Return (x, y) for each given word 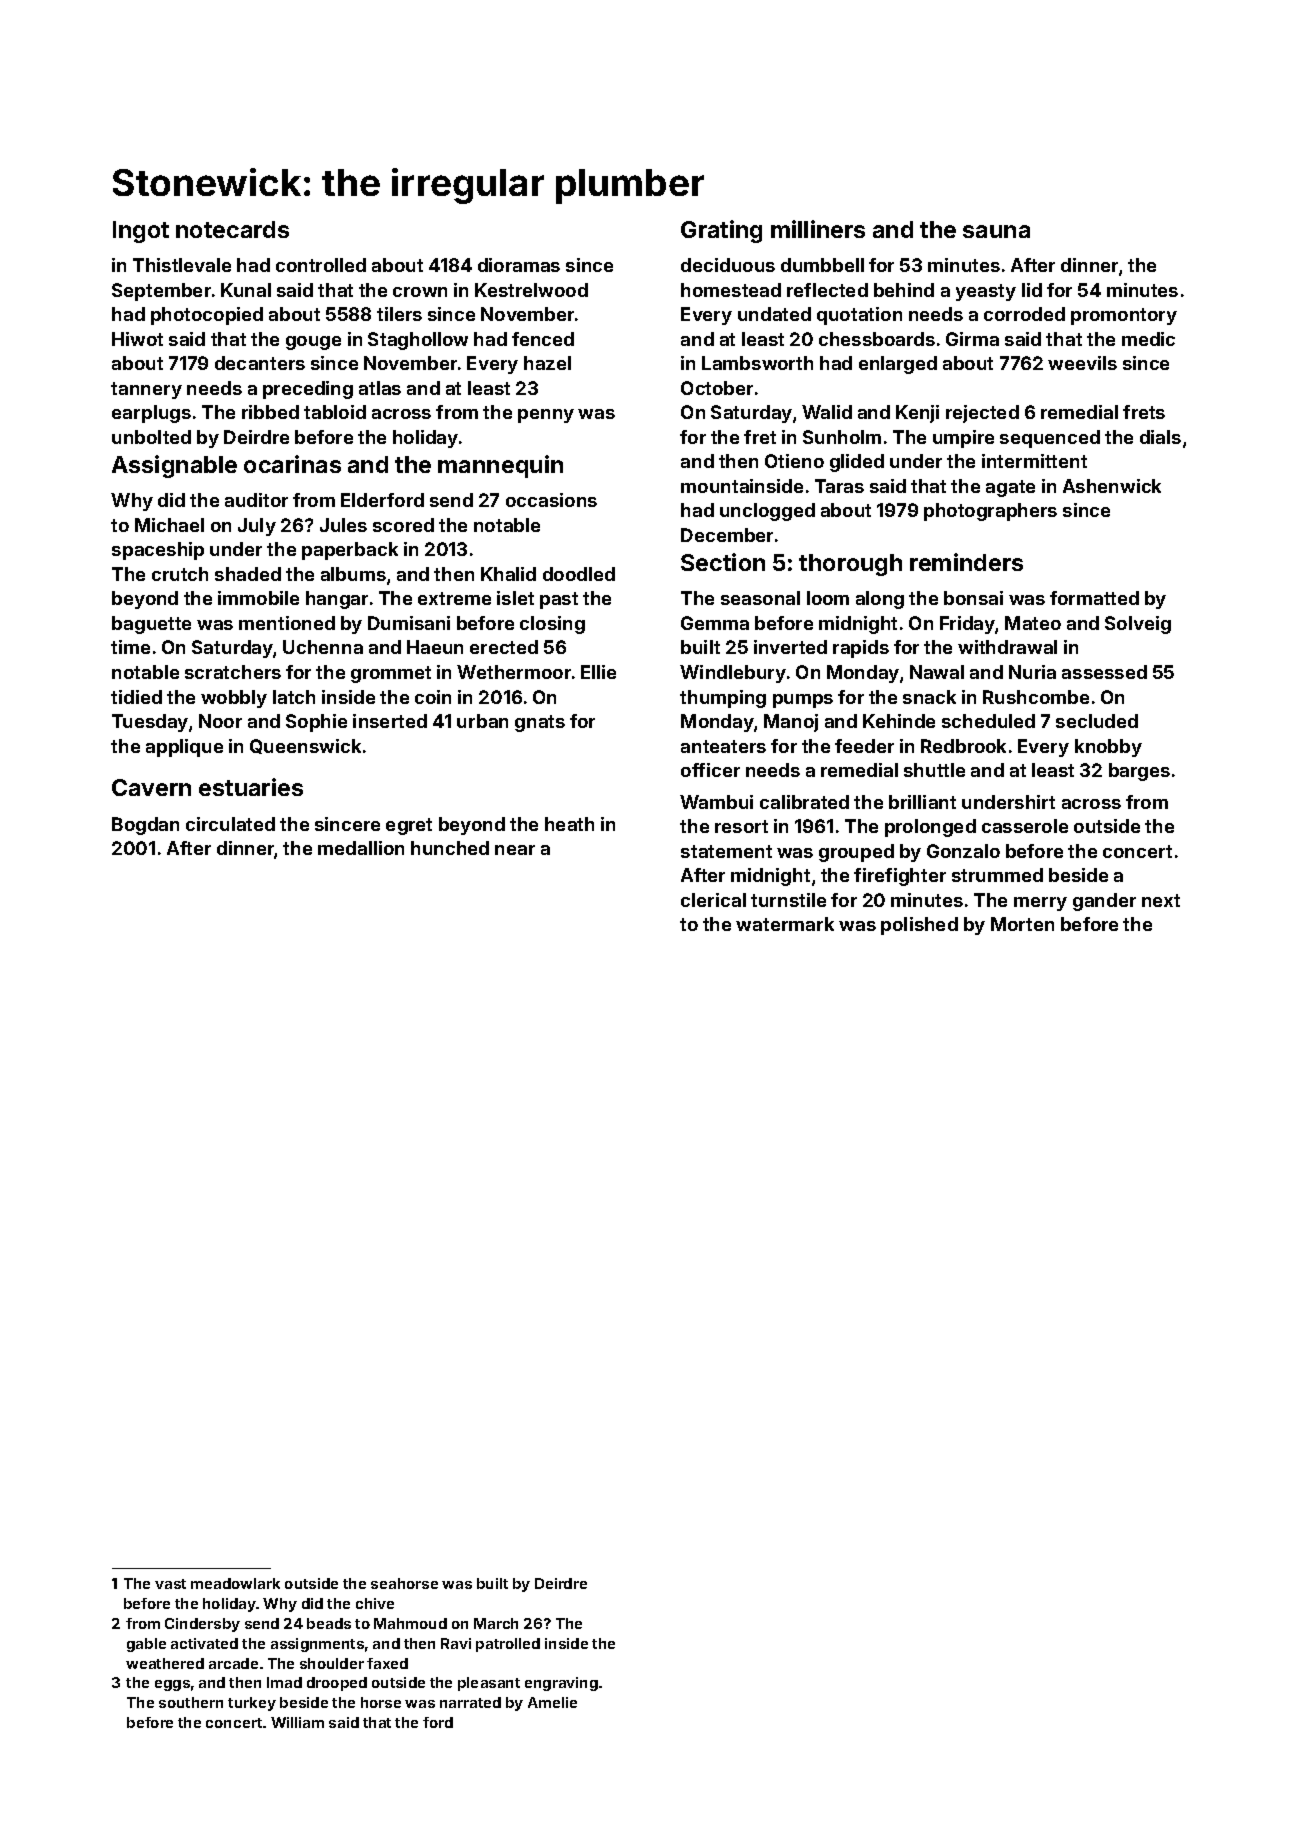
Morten (1022, 924)
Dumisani (409, 623)
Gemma (715, 623)
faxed (387, 1663)
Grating (721, 231)
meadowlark (235, 1583)
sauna (996, 231)
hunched (450, 848)
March (496, 1623)
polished (919, 926)
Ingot (141, 232)
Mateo (1033, 623)
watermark (785, 924)
